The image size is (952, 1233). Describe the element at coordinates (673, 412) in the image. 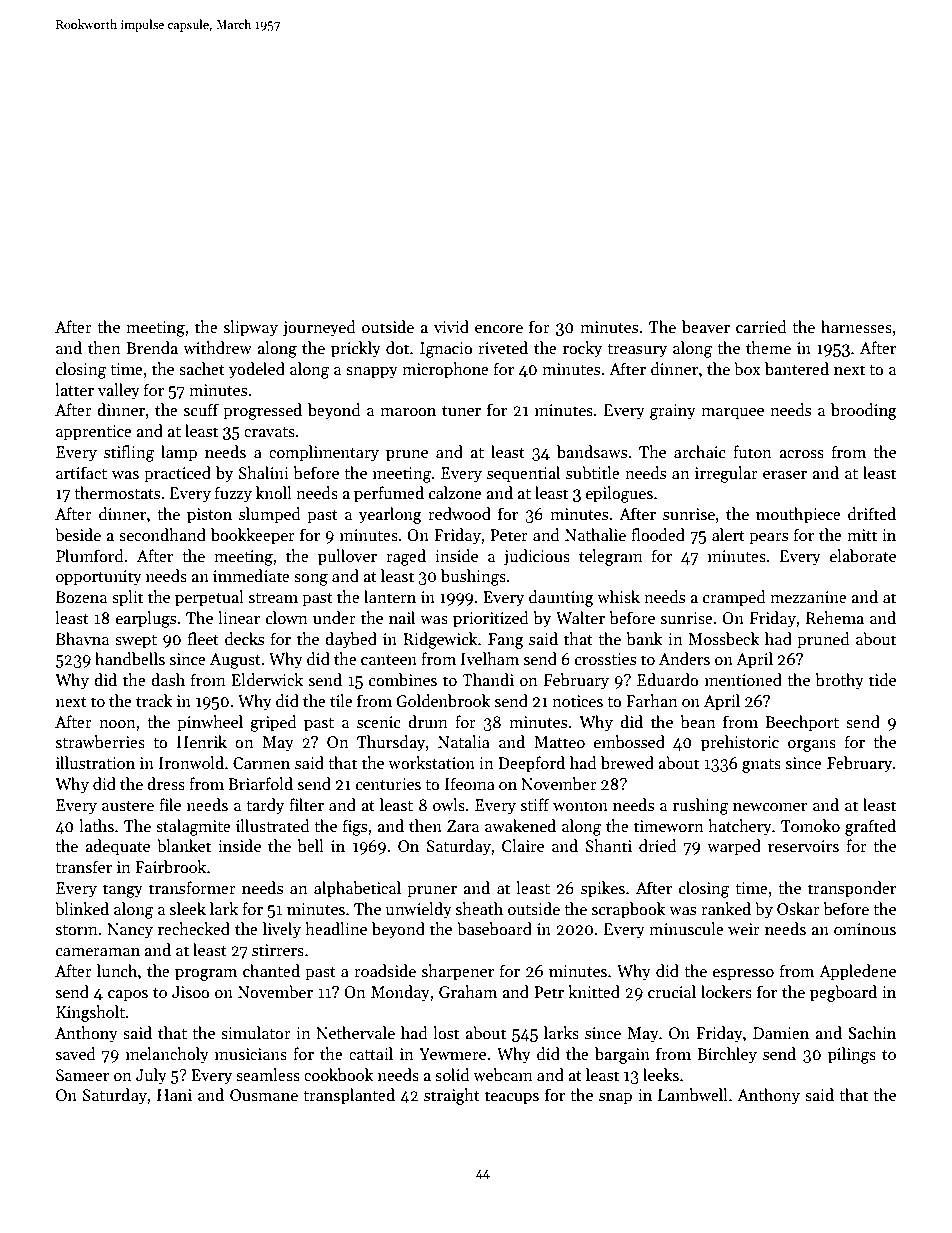

I see `grainy` at that location.
